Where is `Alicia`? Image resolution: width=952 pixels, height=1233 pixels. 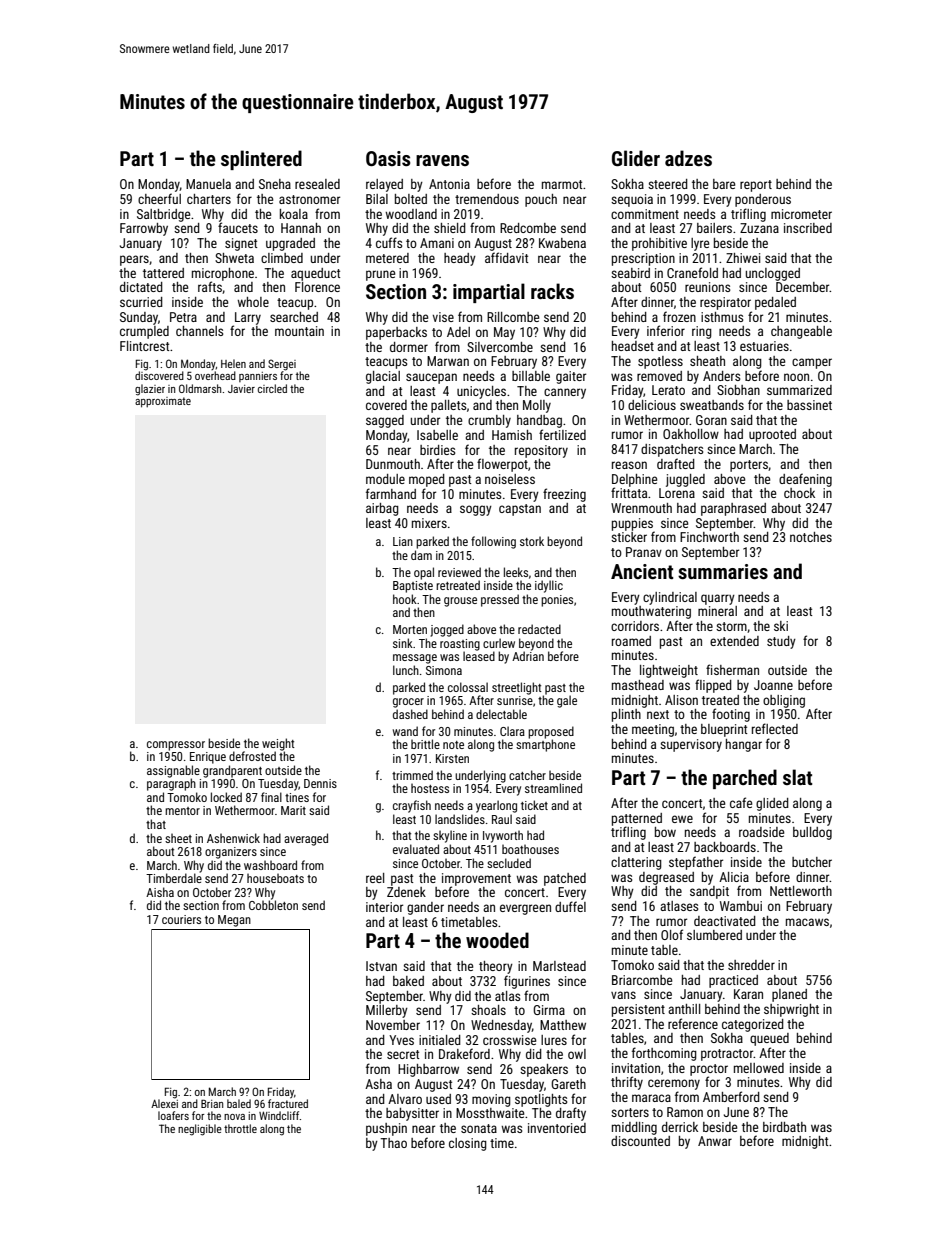 Alicia is located at coordinates (734, 877).
